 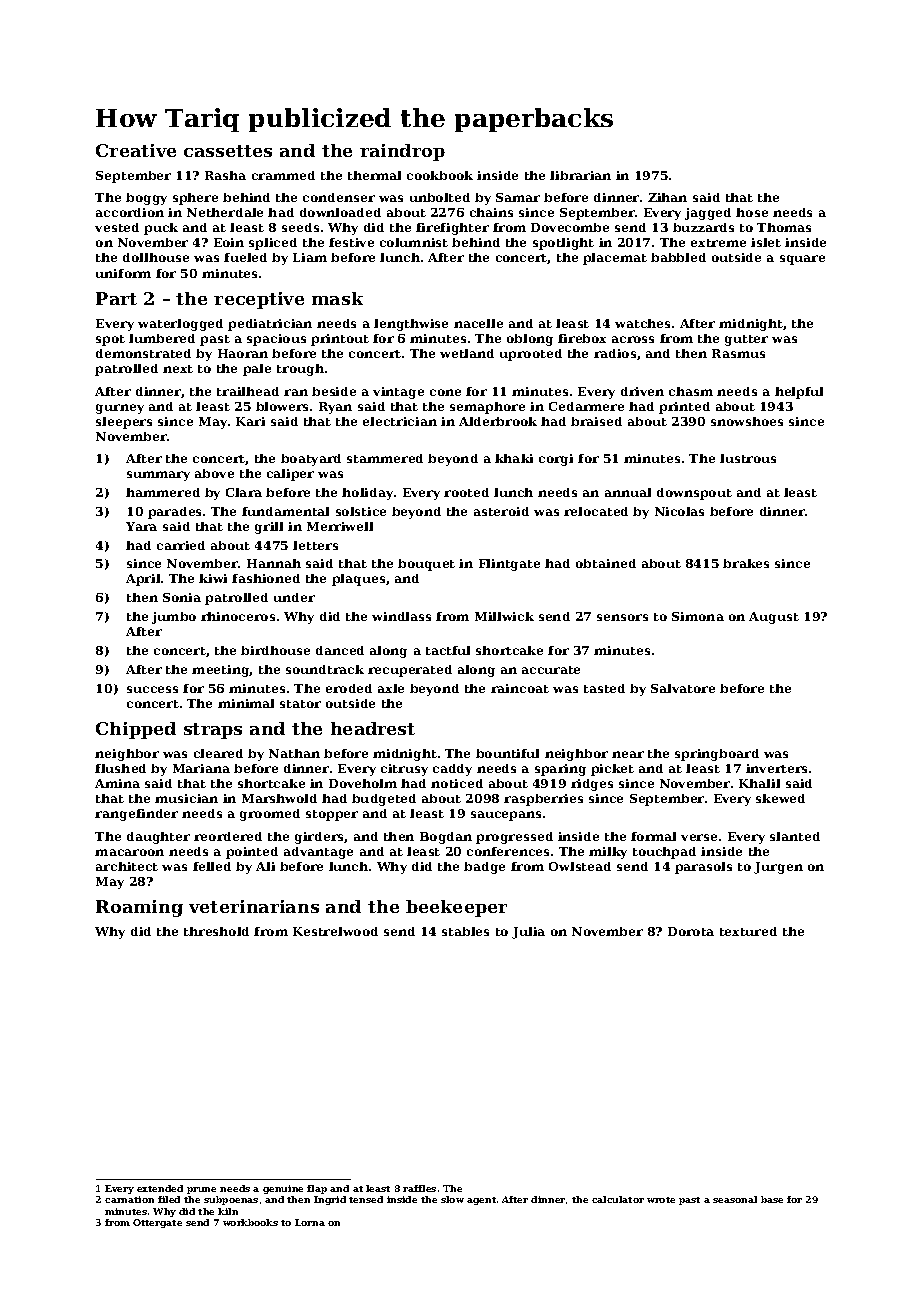 What do you see at coordinates (127, 866) in the screenshot?
I see `architect` at bounding box center [127, 866].
